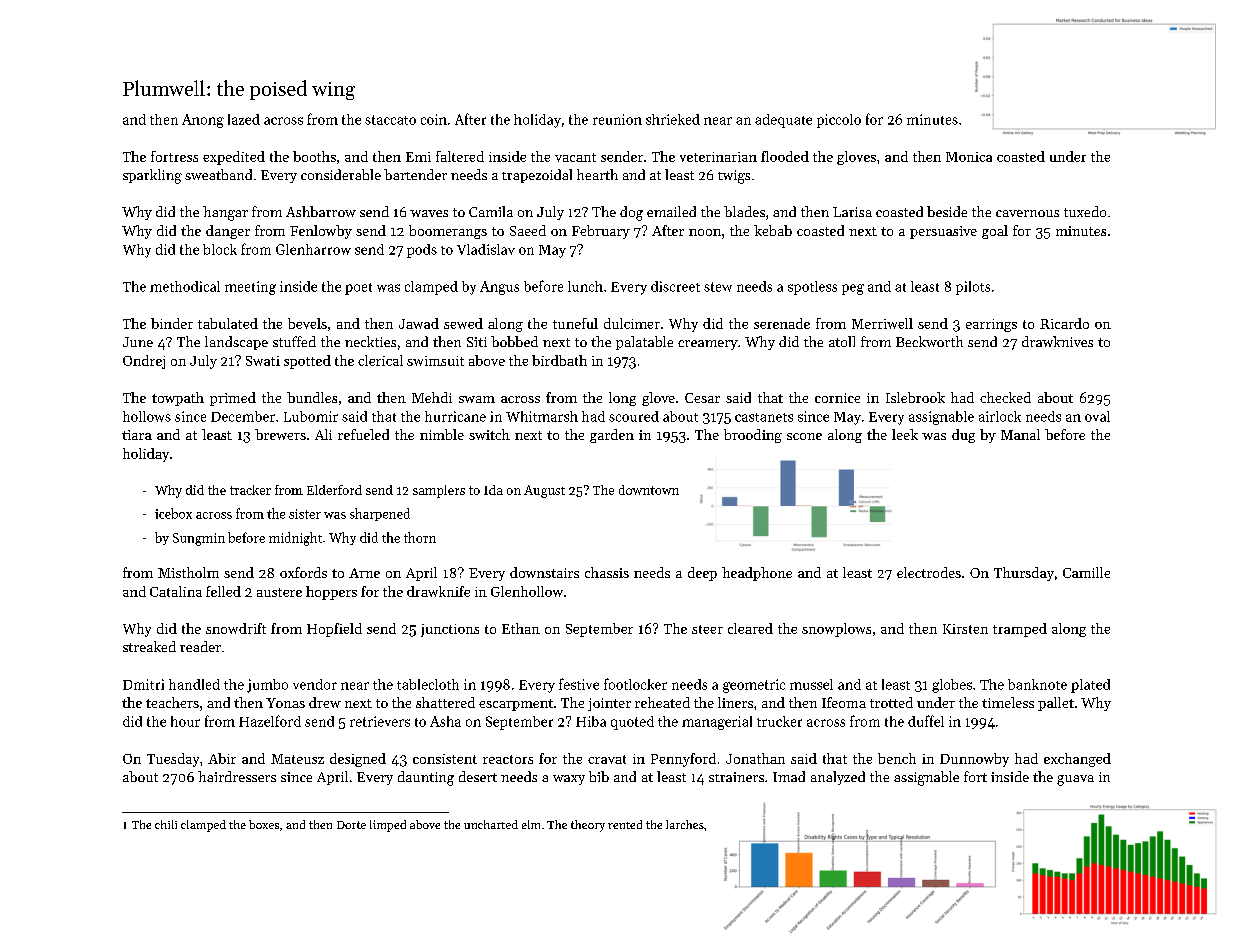  Describe the element at coordinates (995, 232) in the screenshot. I see `goal` at that location.
